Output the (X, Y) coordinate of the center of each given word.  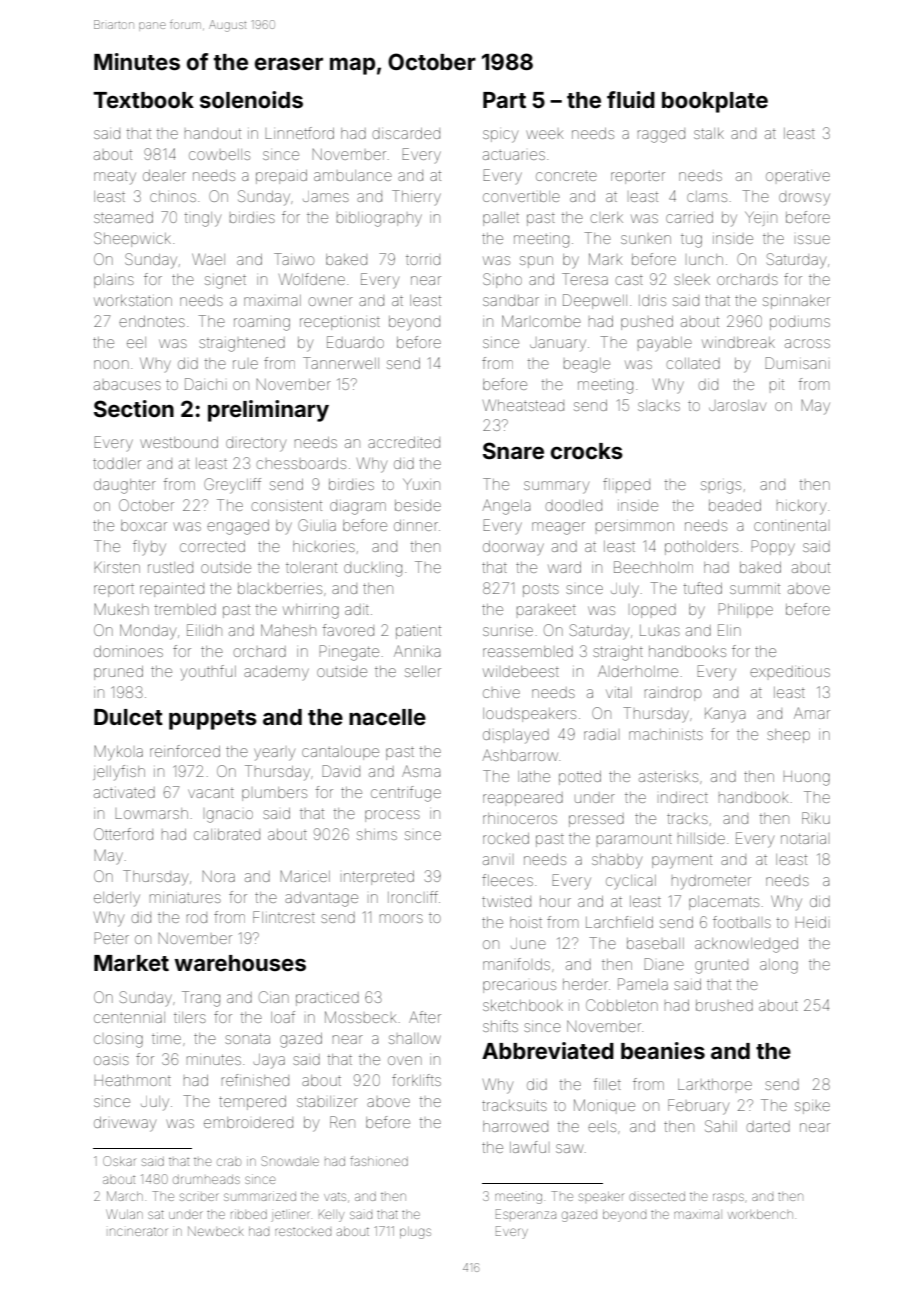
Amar (812, 713)
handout (213, 133)
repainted (172, 590)
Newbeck (216, 1231)
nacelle (387, 717)
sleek (692, 279)
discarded (406, 133)
